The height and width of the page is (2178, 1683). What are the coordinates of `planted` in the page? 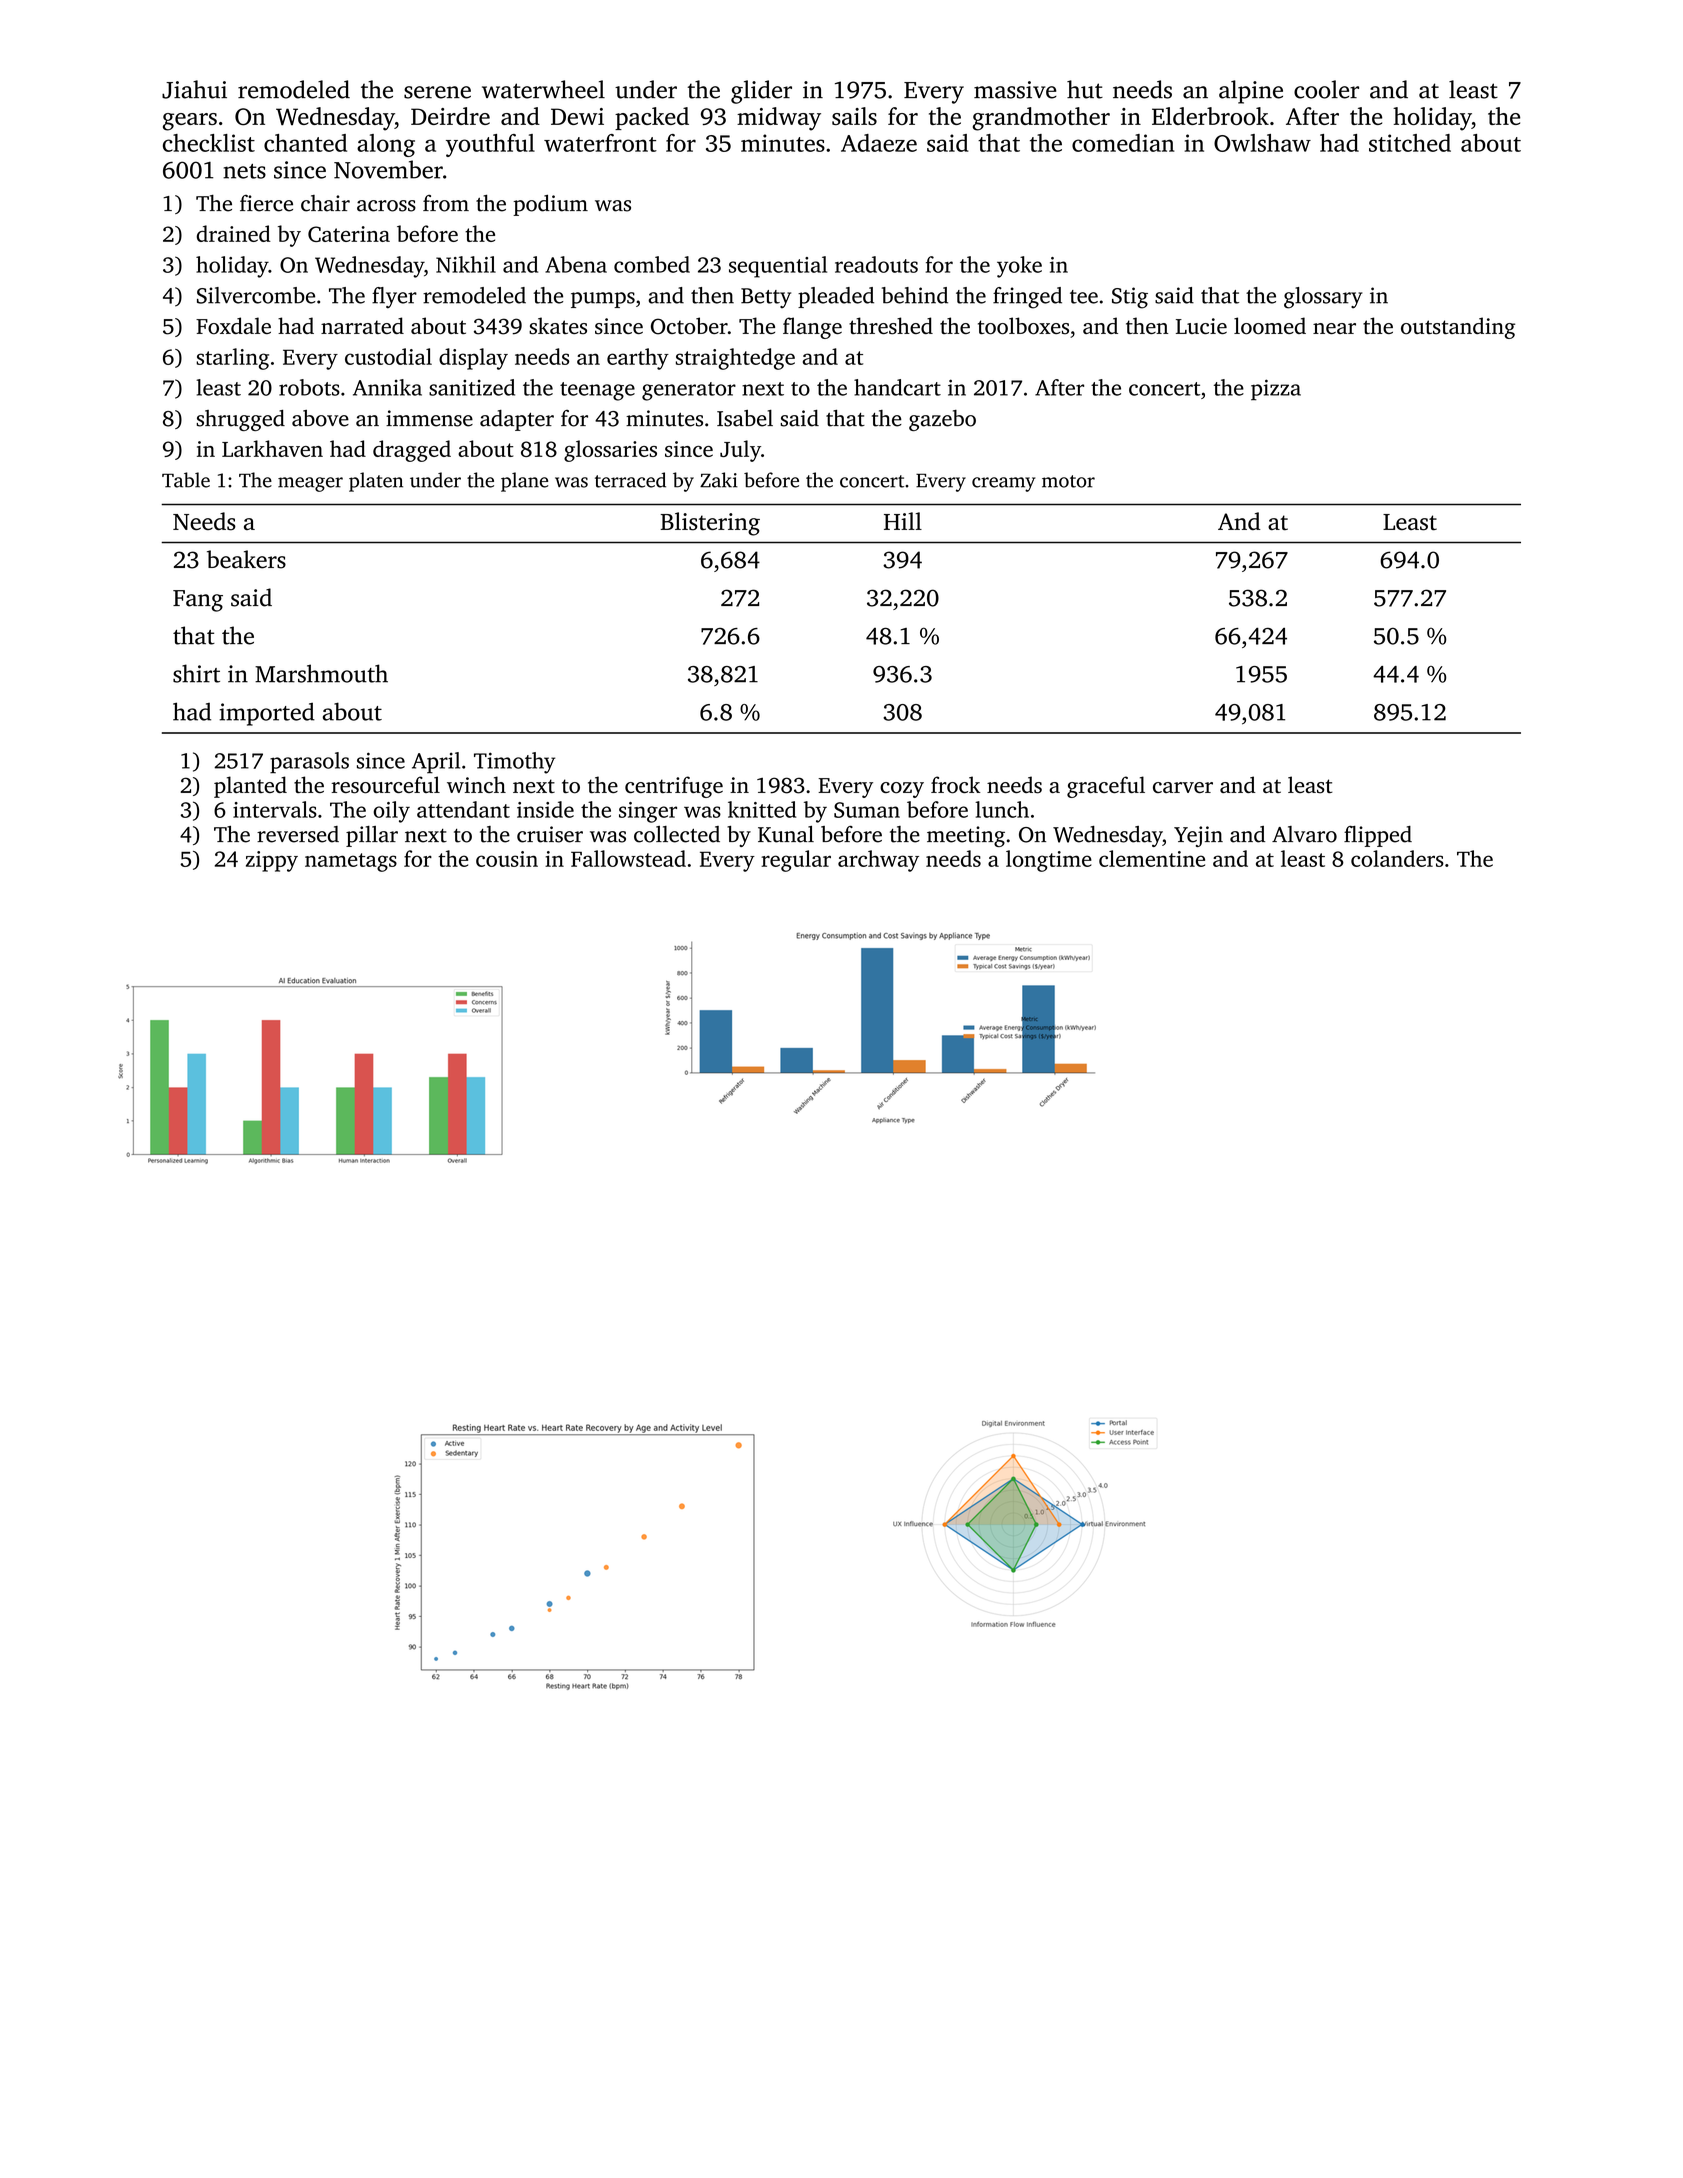 It's located at (250, 787).
